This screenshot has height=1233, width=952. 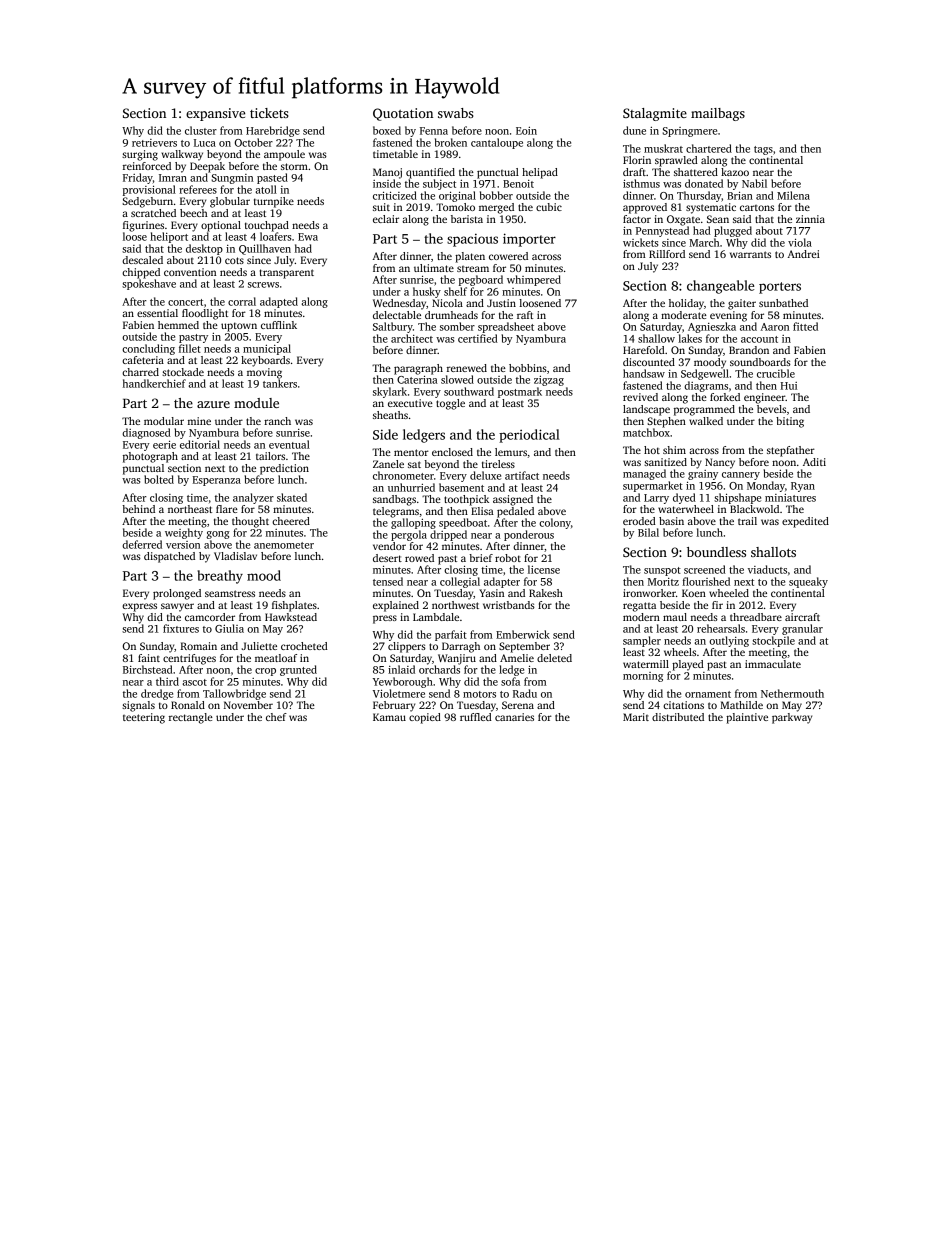 I want to click on cannery, so click(x=741, y=476).
